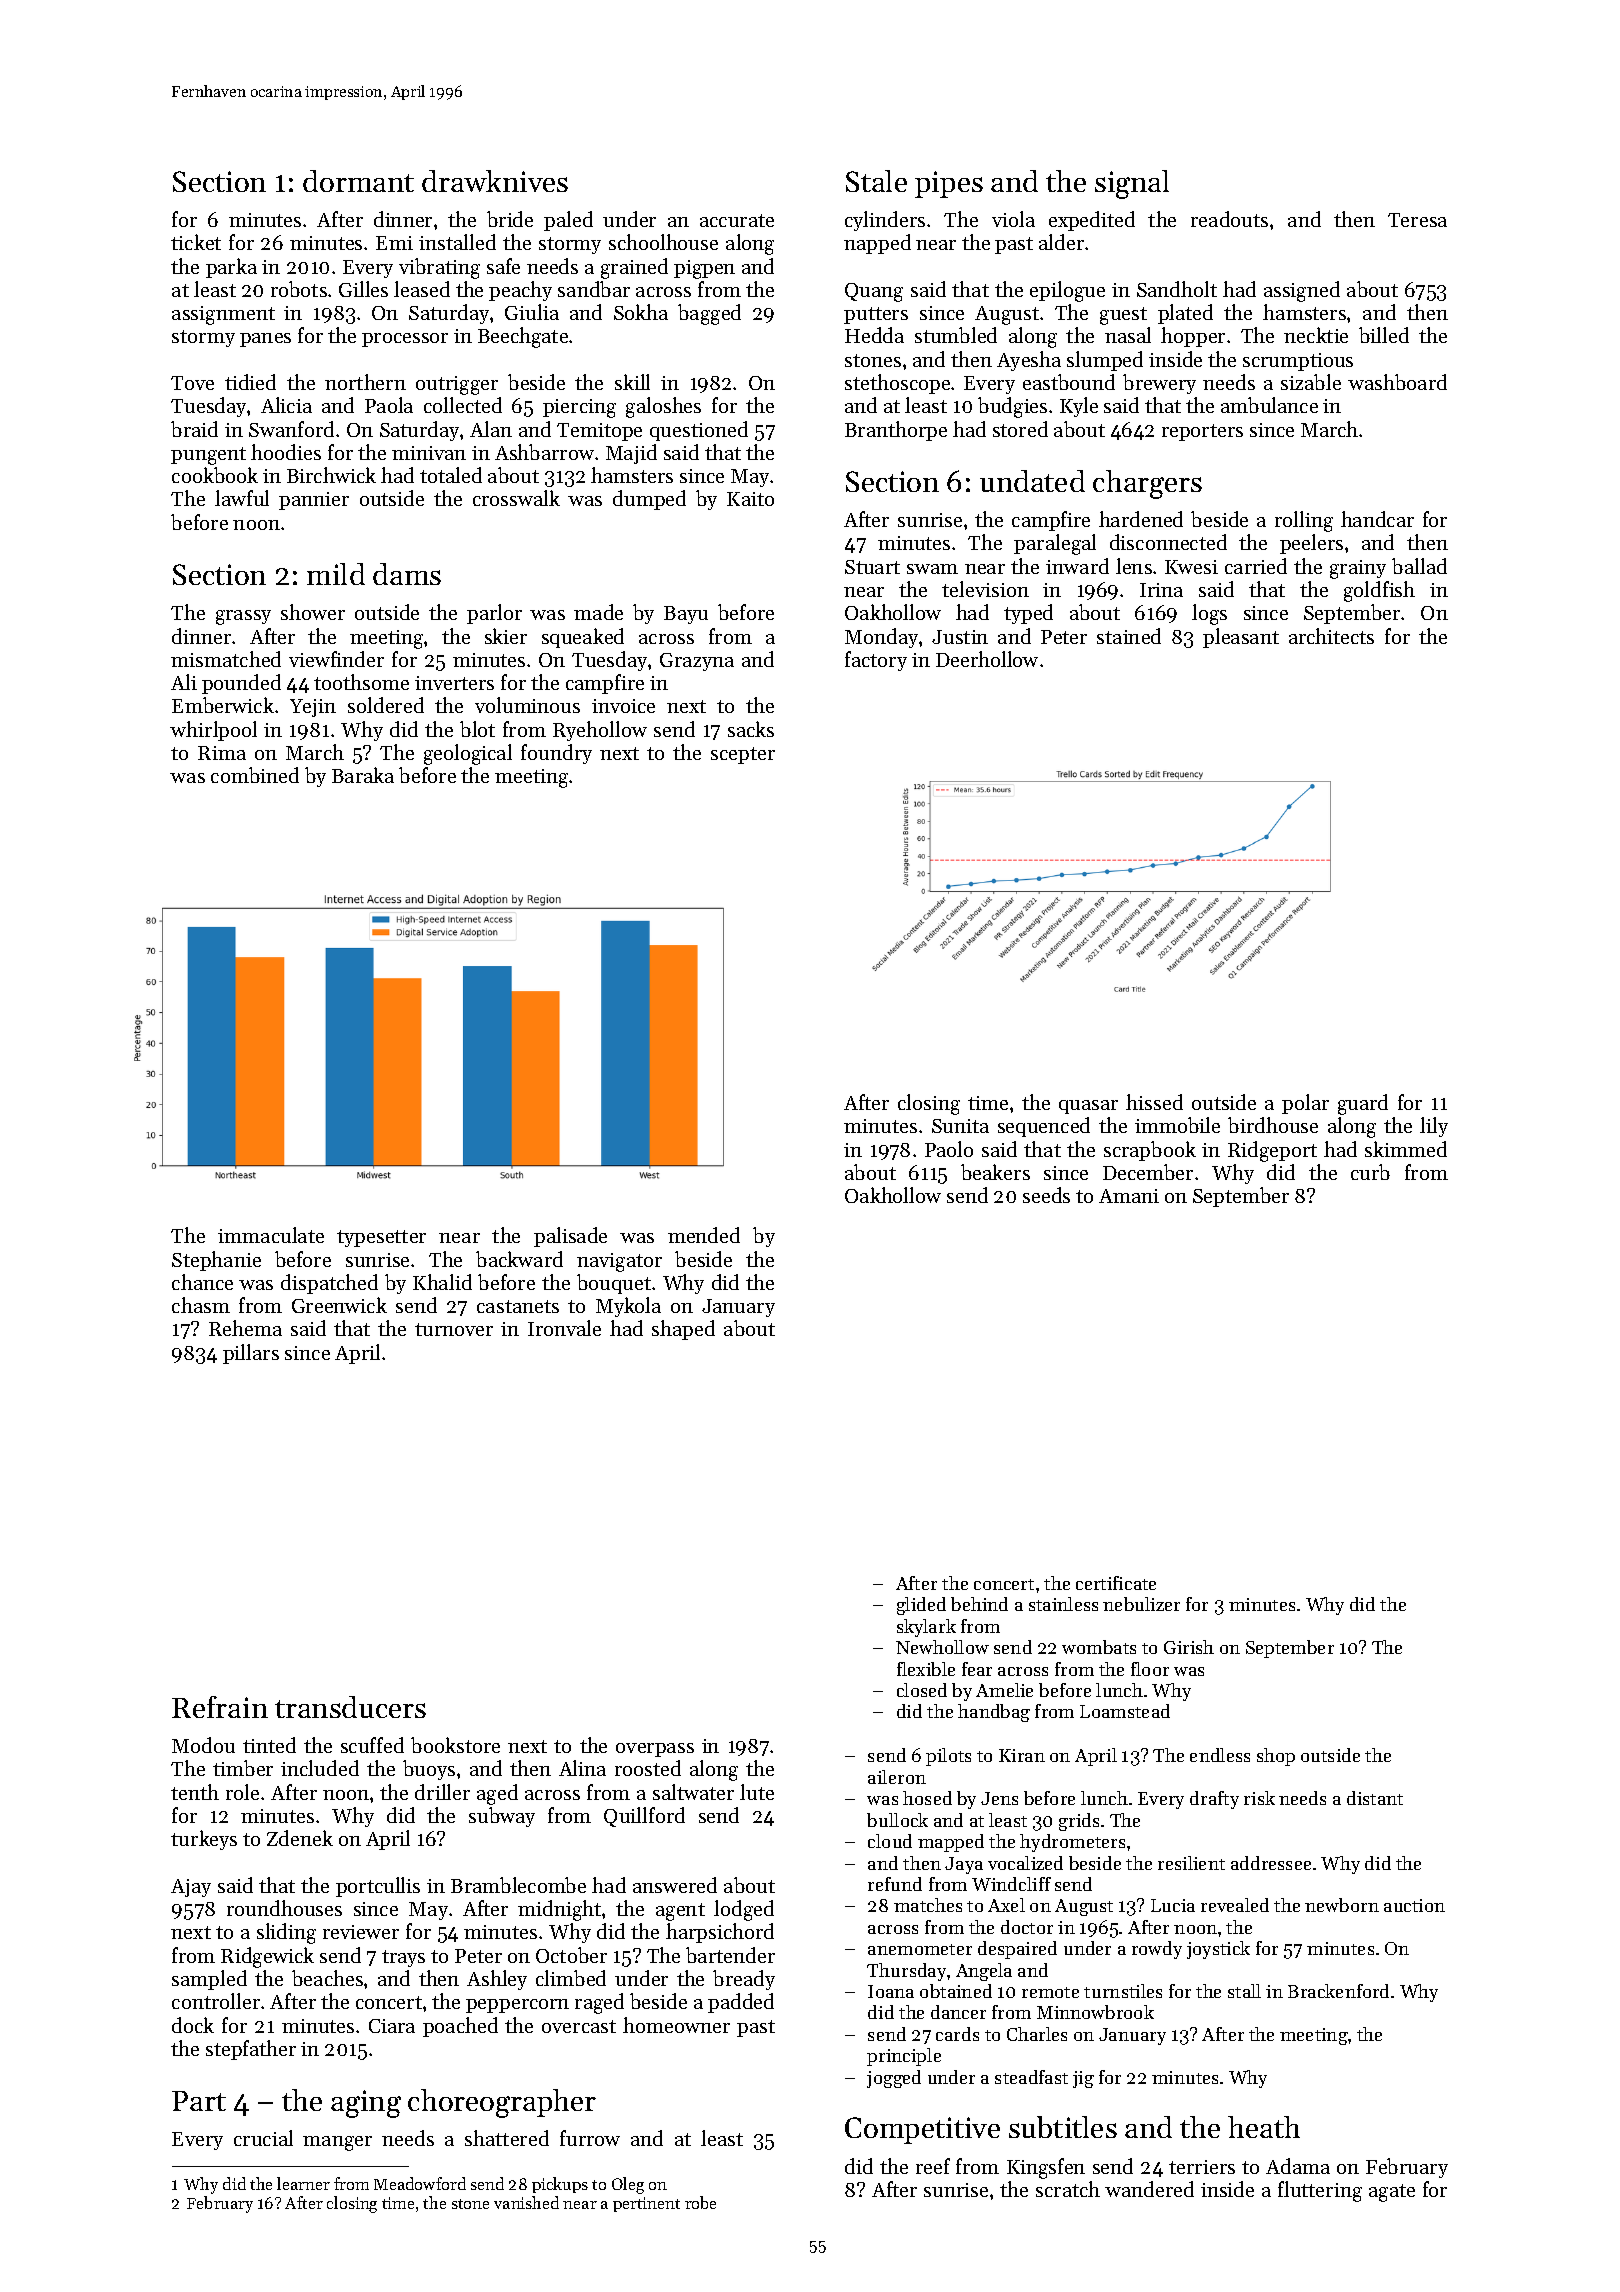 The height and width of the image is (2292, 1620). Describe the element at coordinates (303, 2183) in the image. I see `learner` at that location.
